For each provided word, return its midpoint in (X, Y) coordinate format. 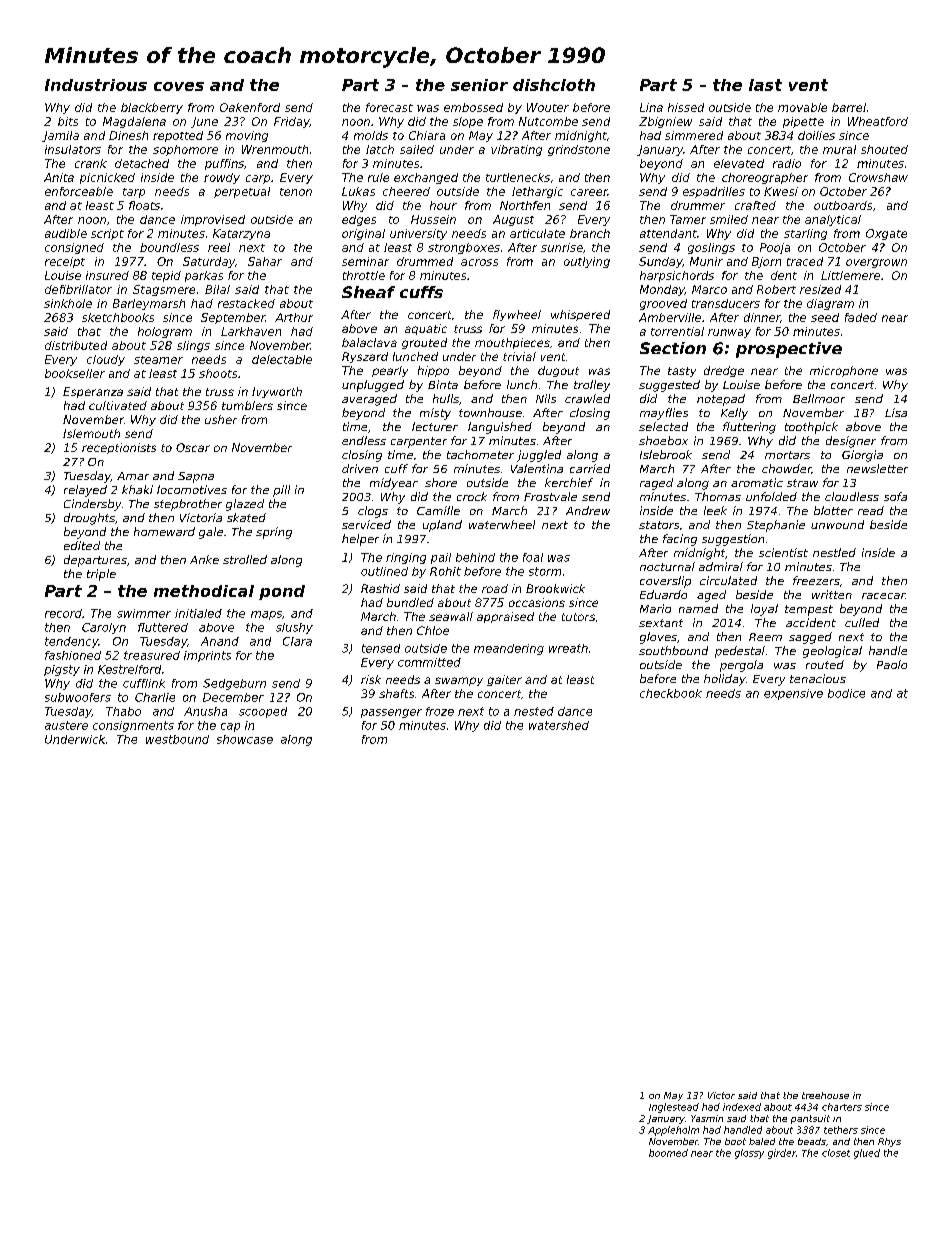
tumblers (247, 405)
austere (66, 725)
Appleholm (673, 1131)
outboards (843, 205)
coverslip (665, 582)
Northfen (525, 205)
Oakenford (250, 107)
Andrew (588, 510)
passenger (391, 713)
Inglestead (674, 1108)
